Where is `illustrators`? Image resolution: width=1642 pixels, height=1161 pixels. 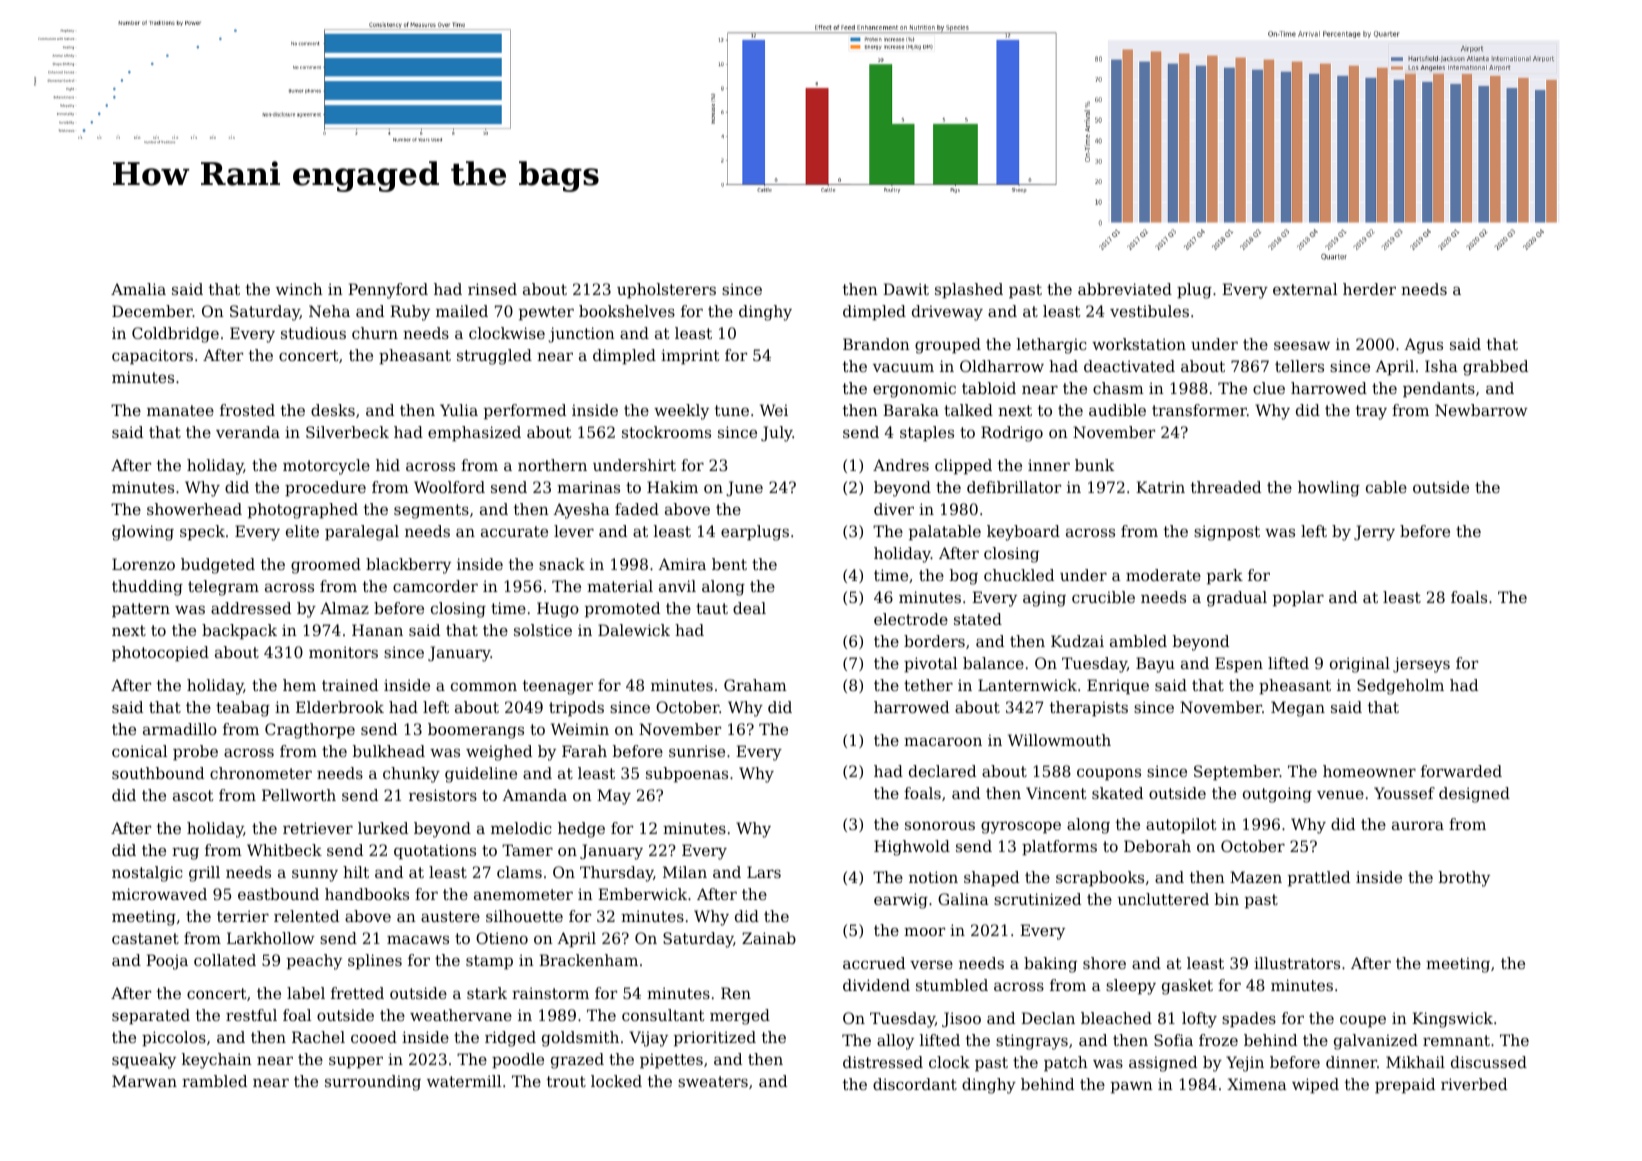 illustrators is located at coordinates (1297, 963).
